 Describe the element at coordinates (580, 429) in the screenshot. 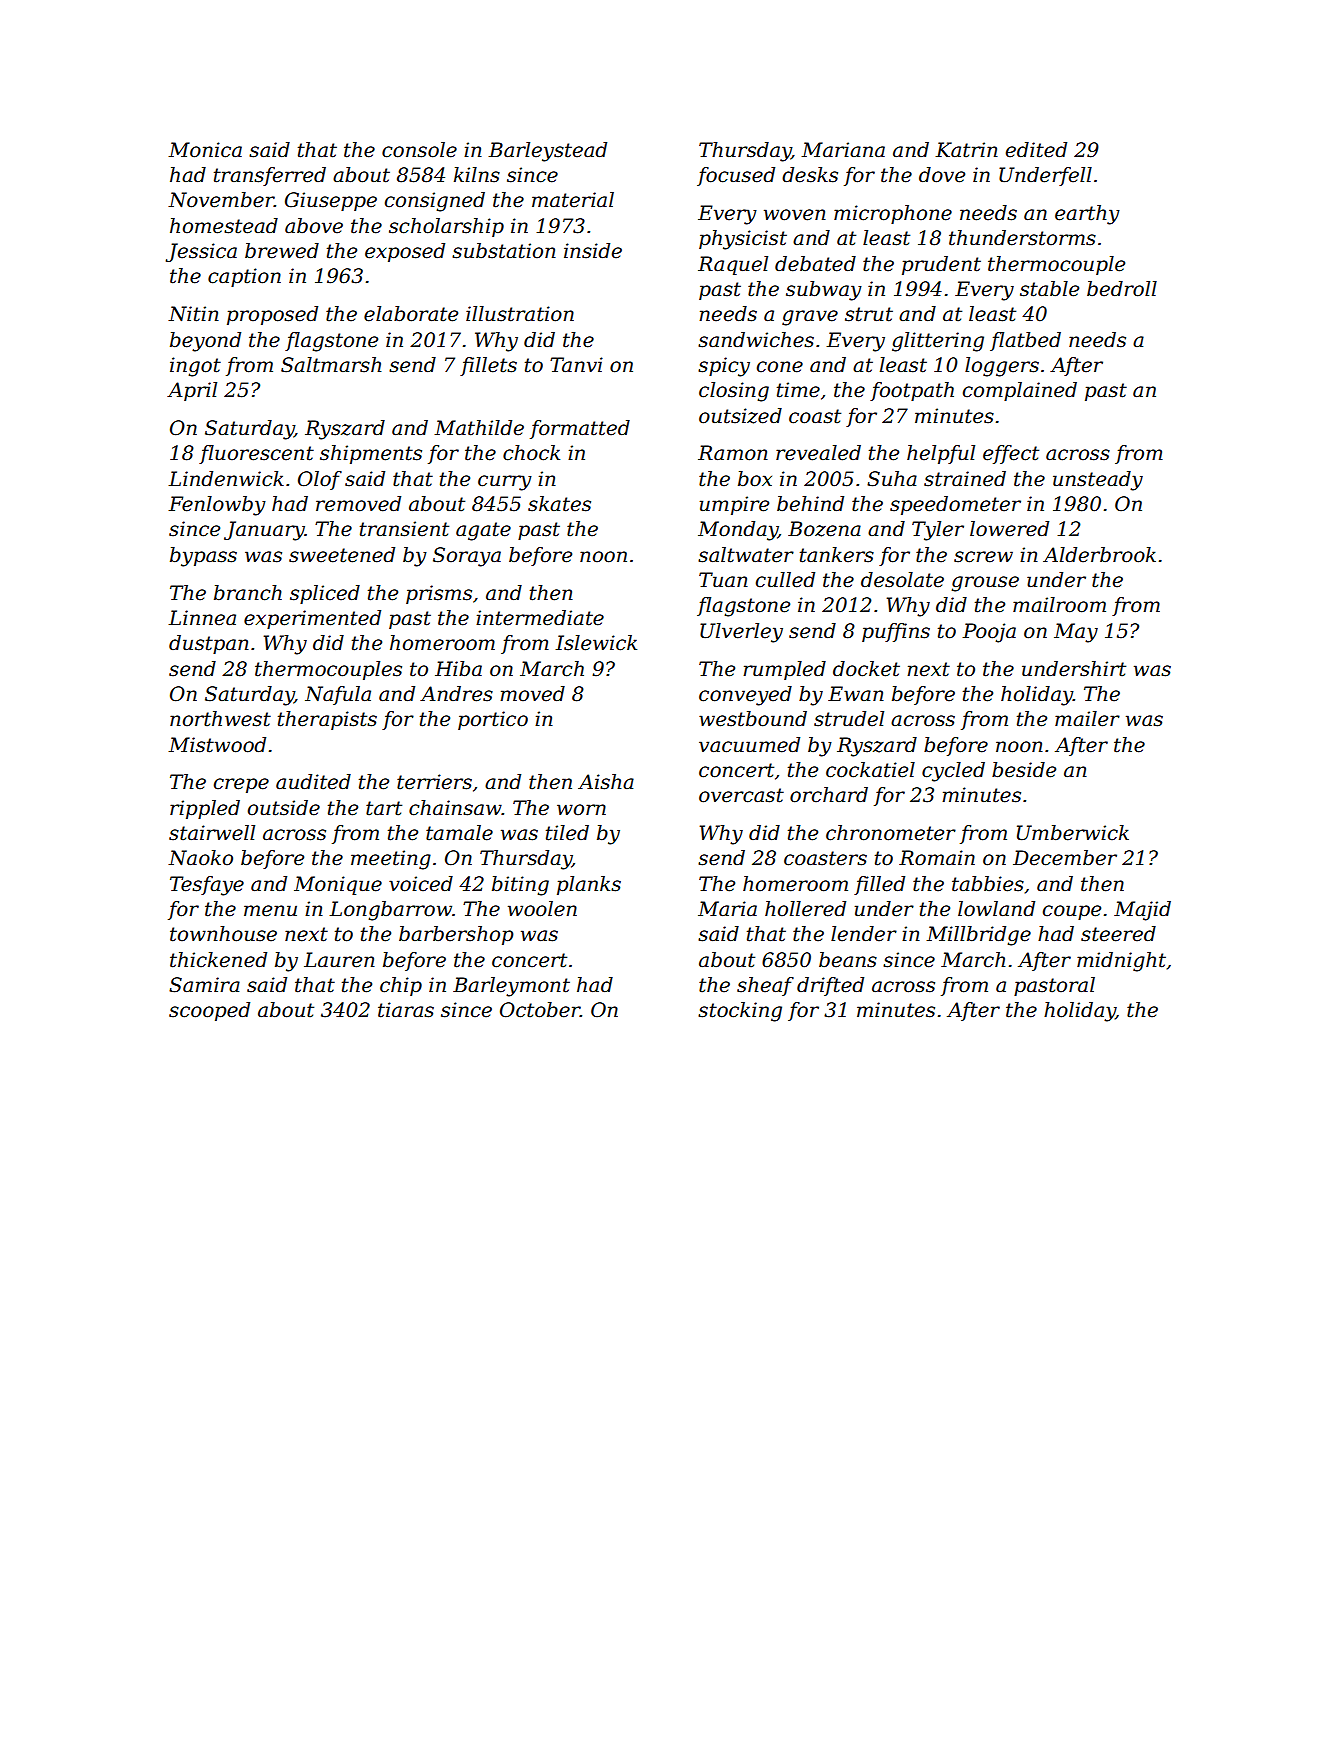

I see `formatted` at that location.
